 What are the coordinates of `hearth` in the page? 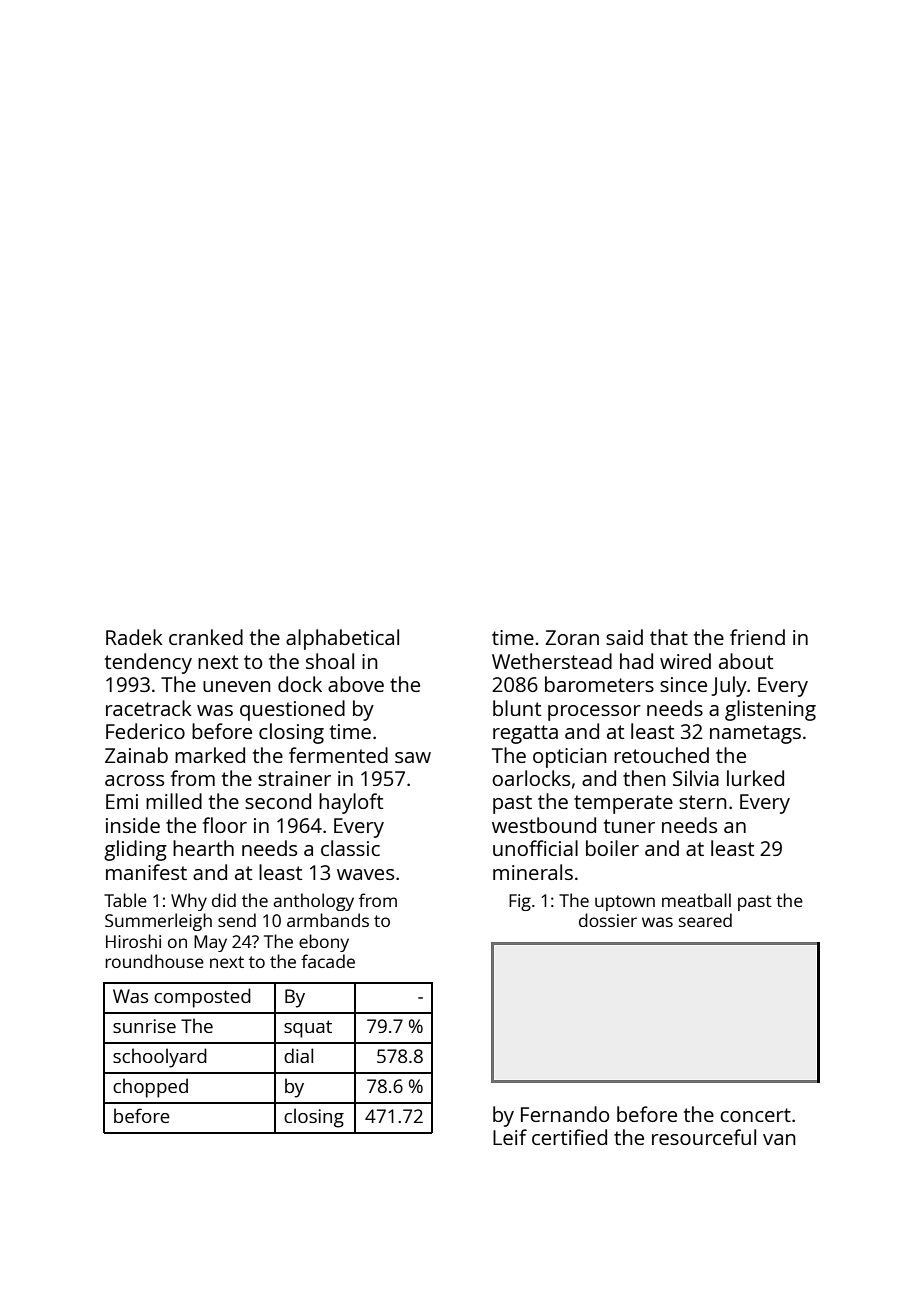 It's located at (203, 848).
